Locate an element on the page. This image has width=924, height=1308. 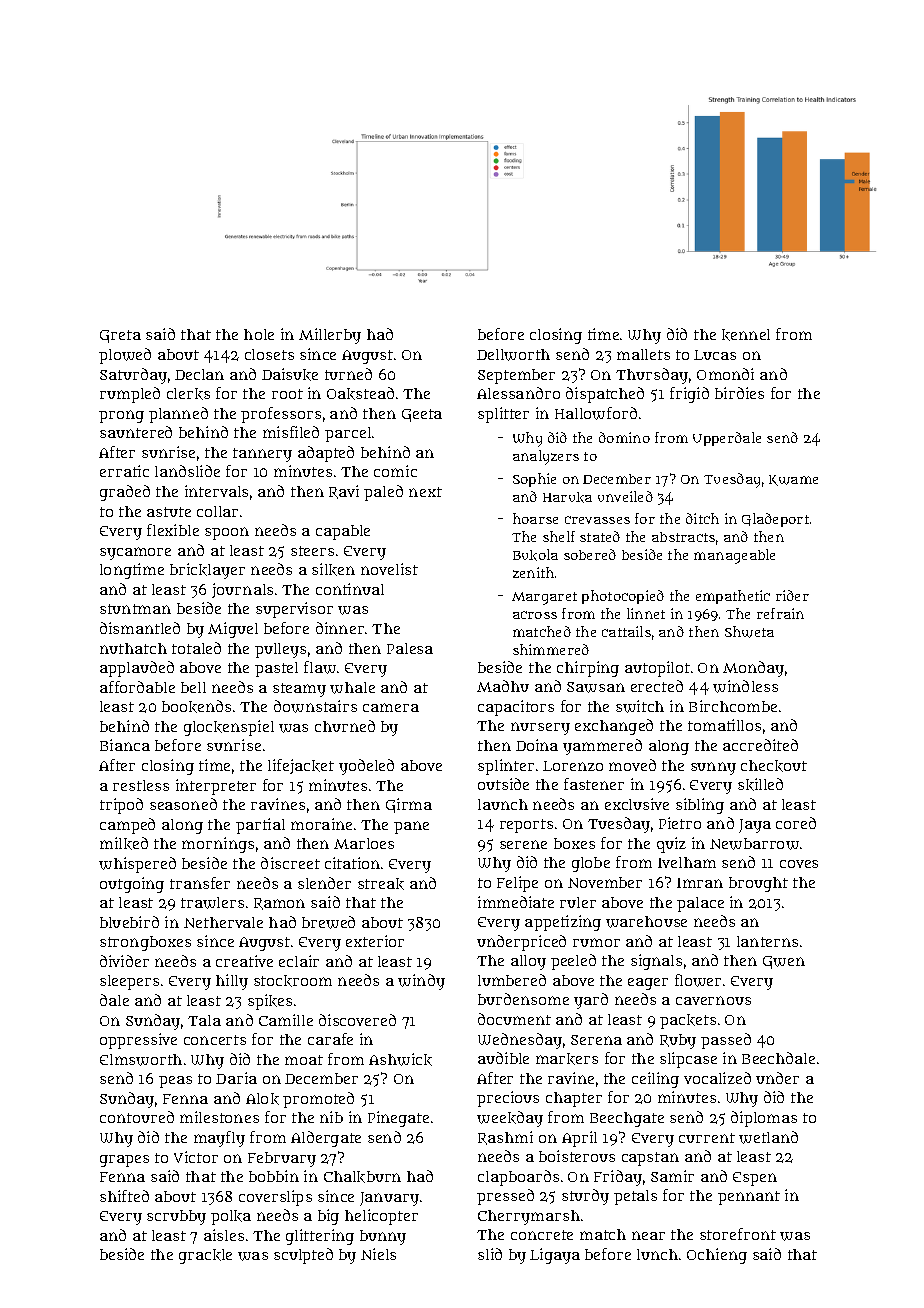
closets is located at coordinates (269, 354).
